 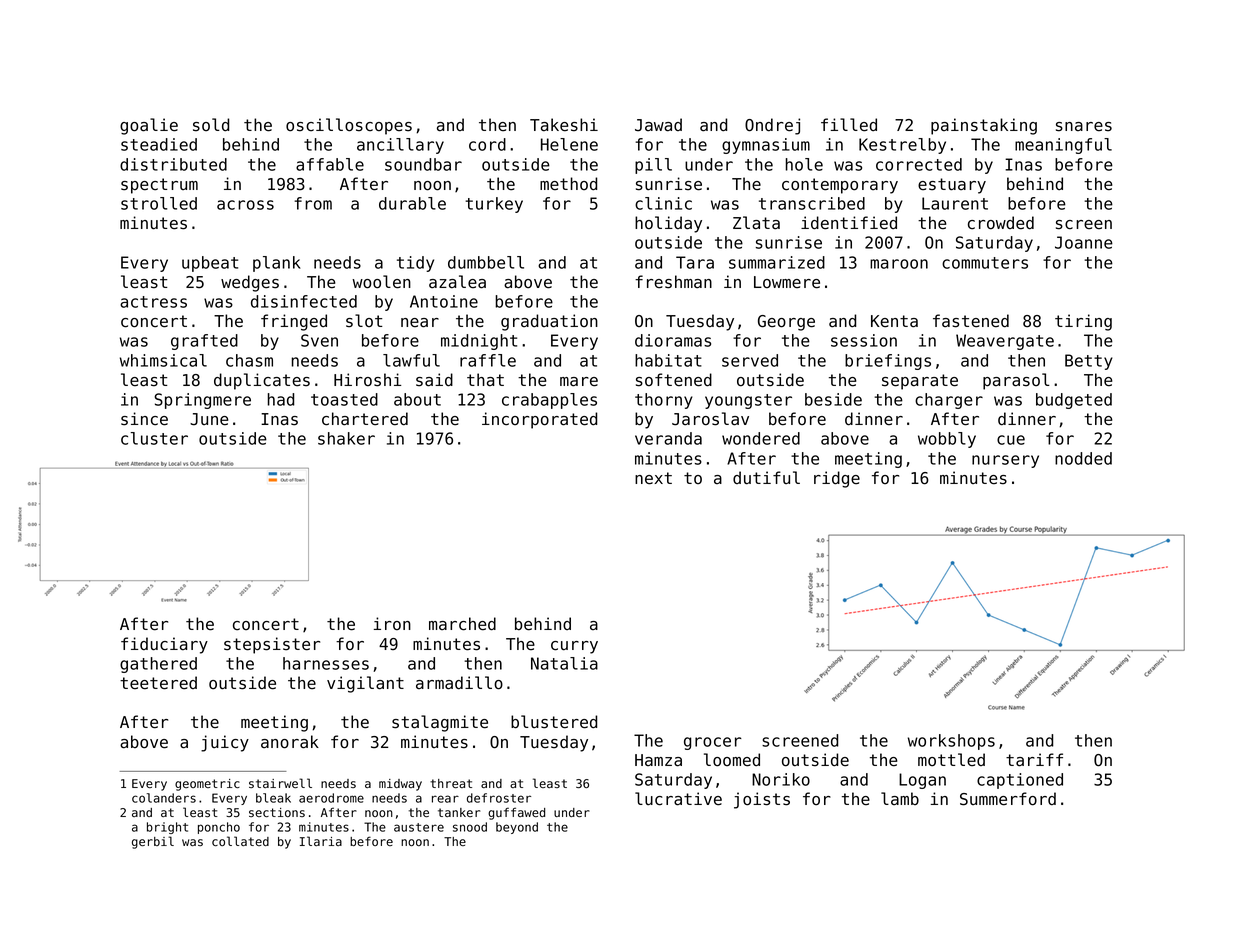 I want to click on next, so click(x=653, y=478).
